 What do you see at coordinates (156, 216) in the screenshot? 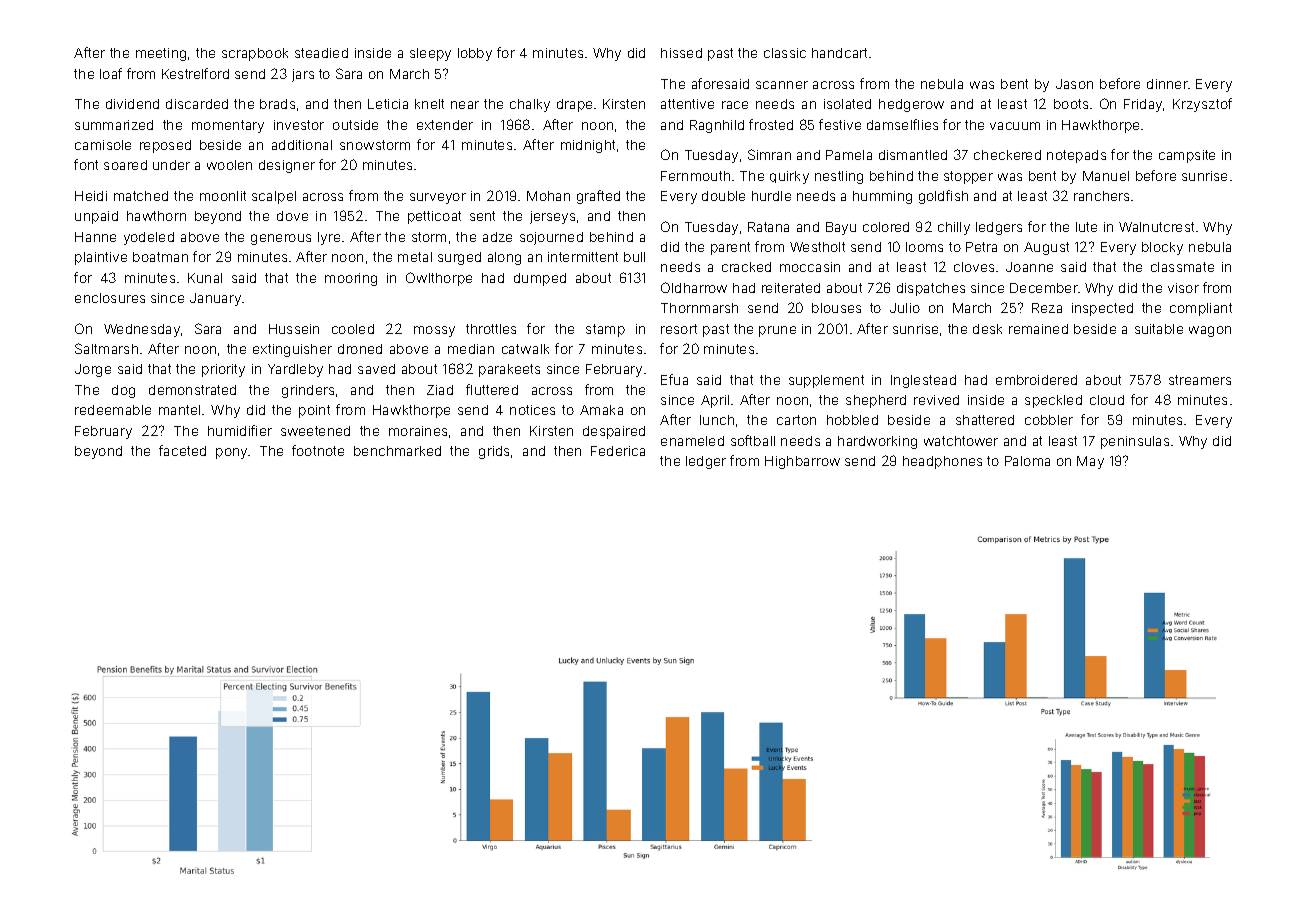
I see `hawthorn` at bounding box center [156, 216].
